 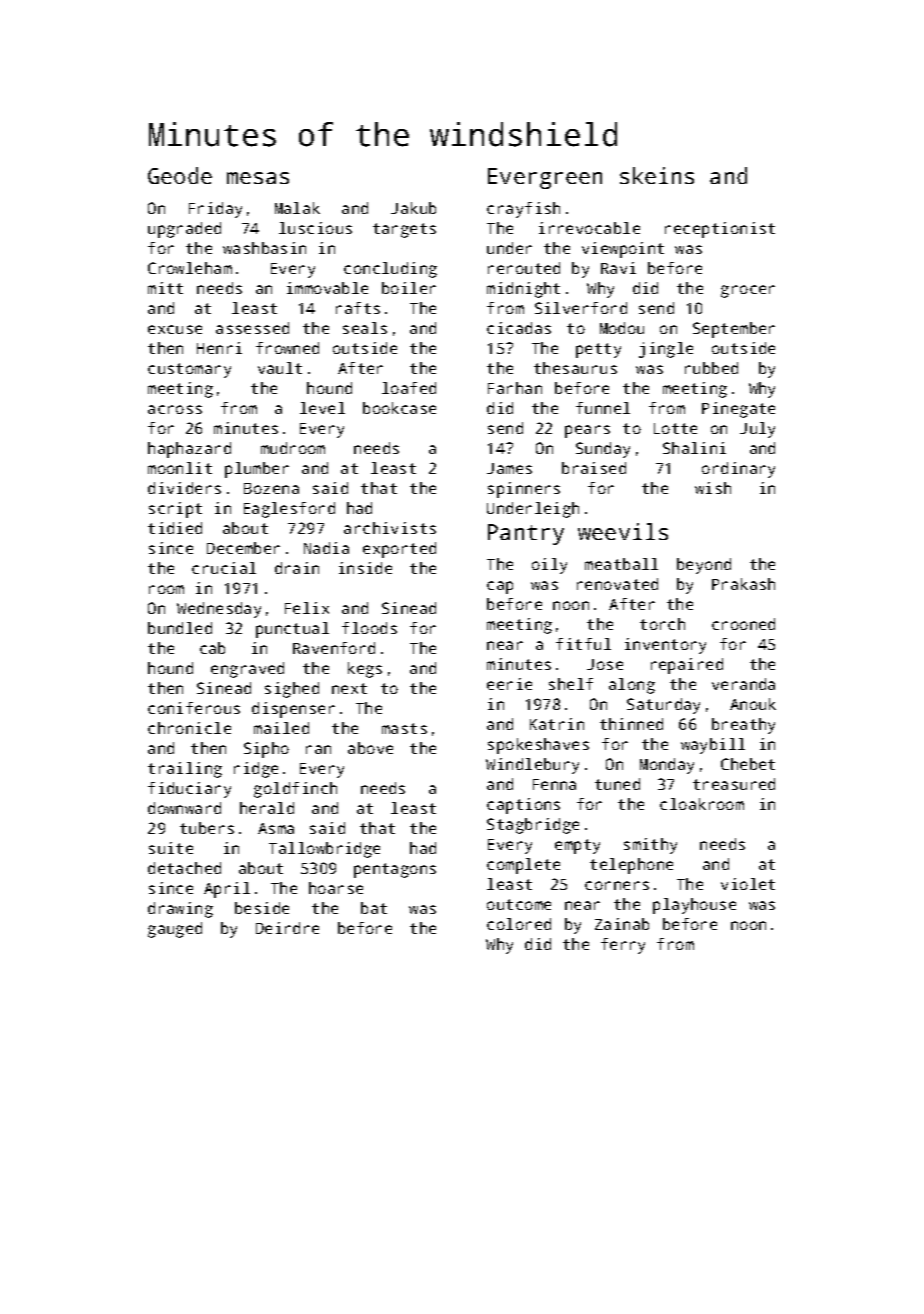 What do you see at coordinates (622, 924) in the page?
I see `Zainab` at bounding box center [622, 924].
